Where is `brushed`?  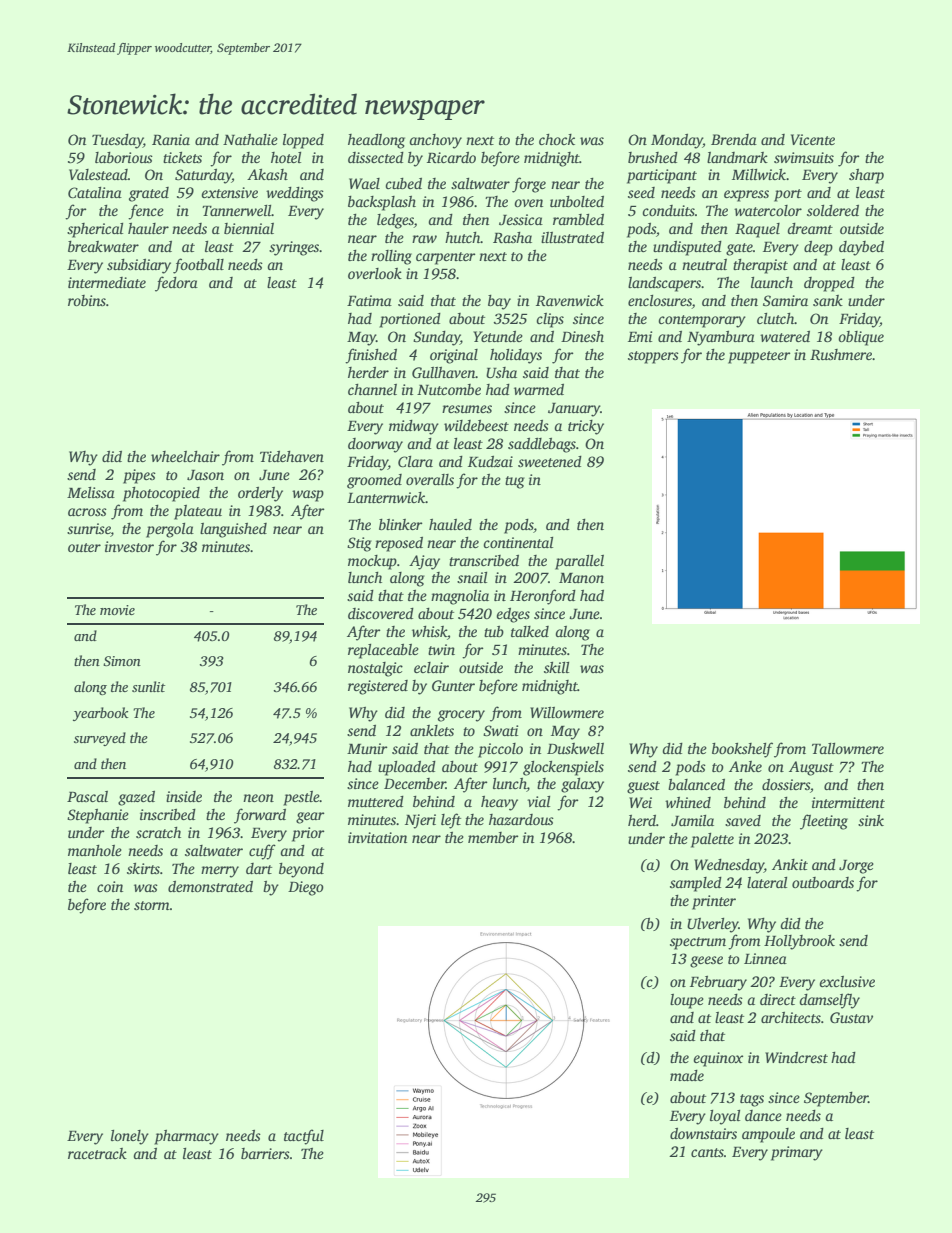 brushed is located at coordinates (653, 157).
